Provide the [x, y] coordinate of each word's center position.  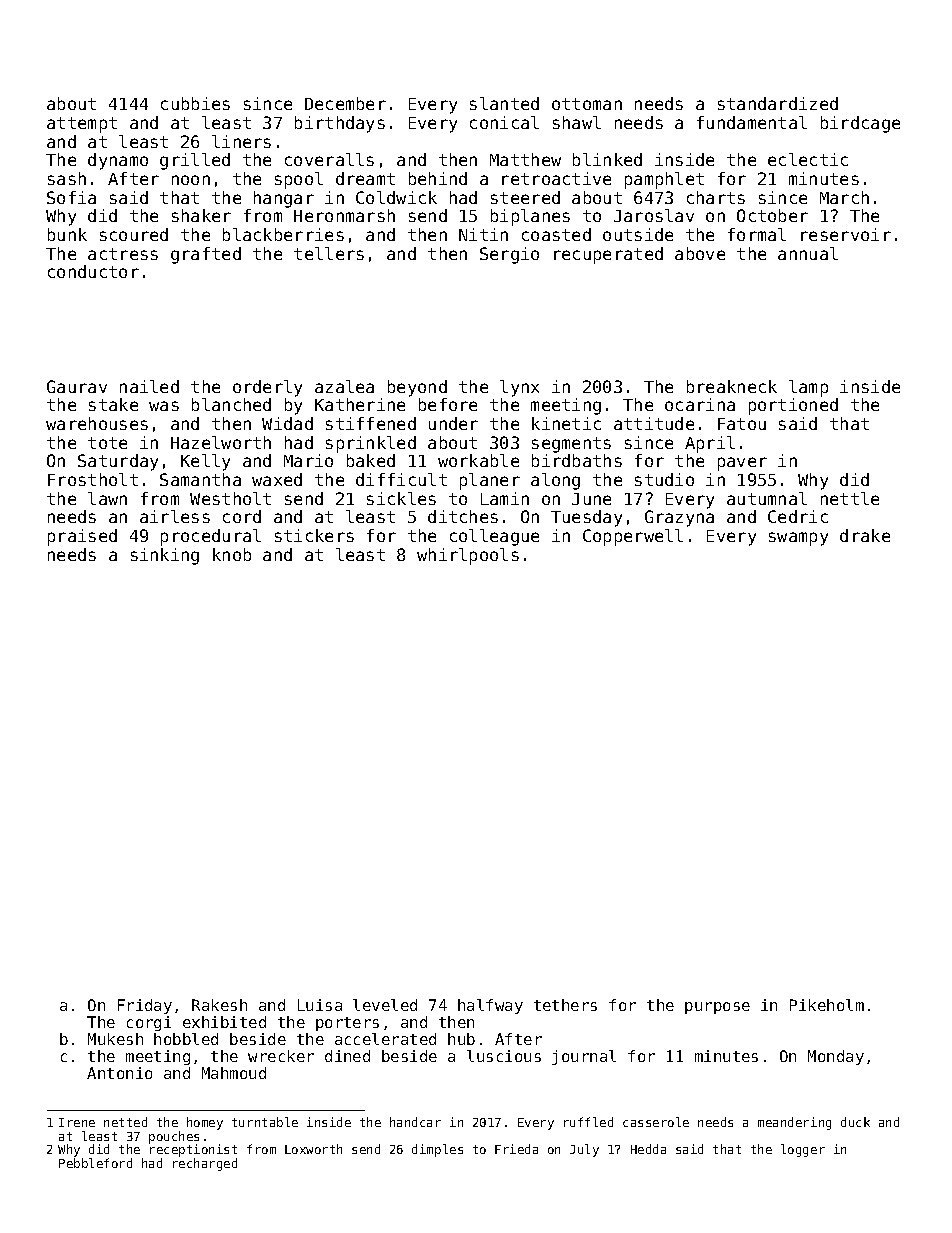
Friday [145, 1006]
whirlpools [468, 556]
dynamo [118, 161]
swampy [798, 539]
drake [865, 535]
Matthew [525, 159]
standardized [778, 103]
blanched [231, 404]
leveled [385, 1005]
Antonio [119, 1073]
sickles [401, 498]
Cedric [798, 516]
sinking [165, 556]
